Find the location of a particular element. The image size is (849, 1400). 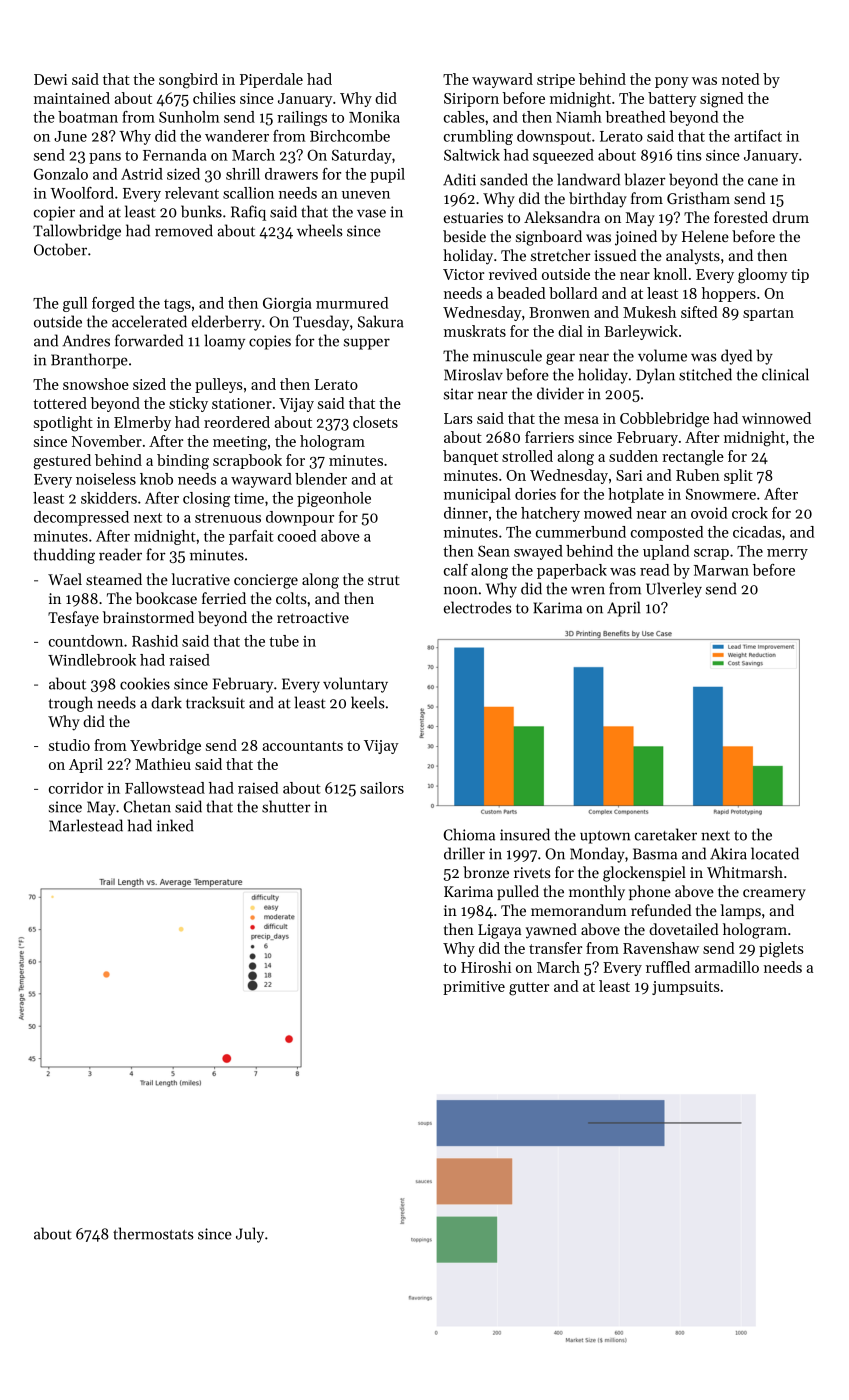

wanderer is located at coordinates (237, 136).
